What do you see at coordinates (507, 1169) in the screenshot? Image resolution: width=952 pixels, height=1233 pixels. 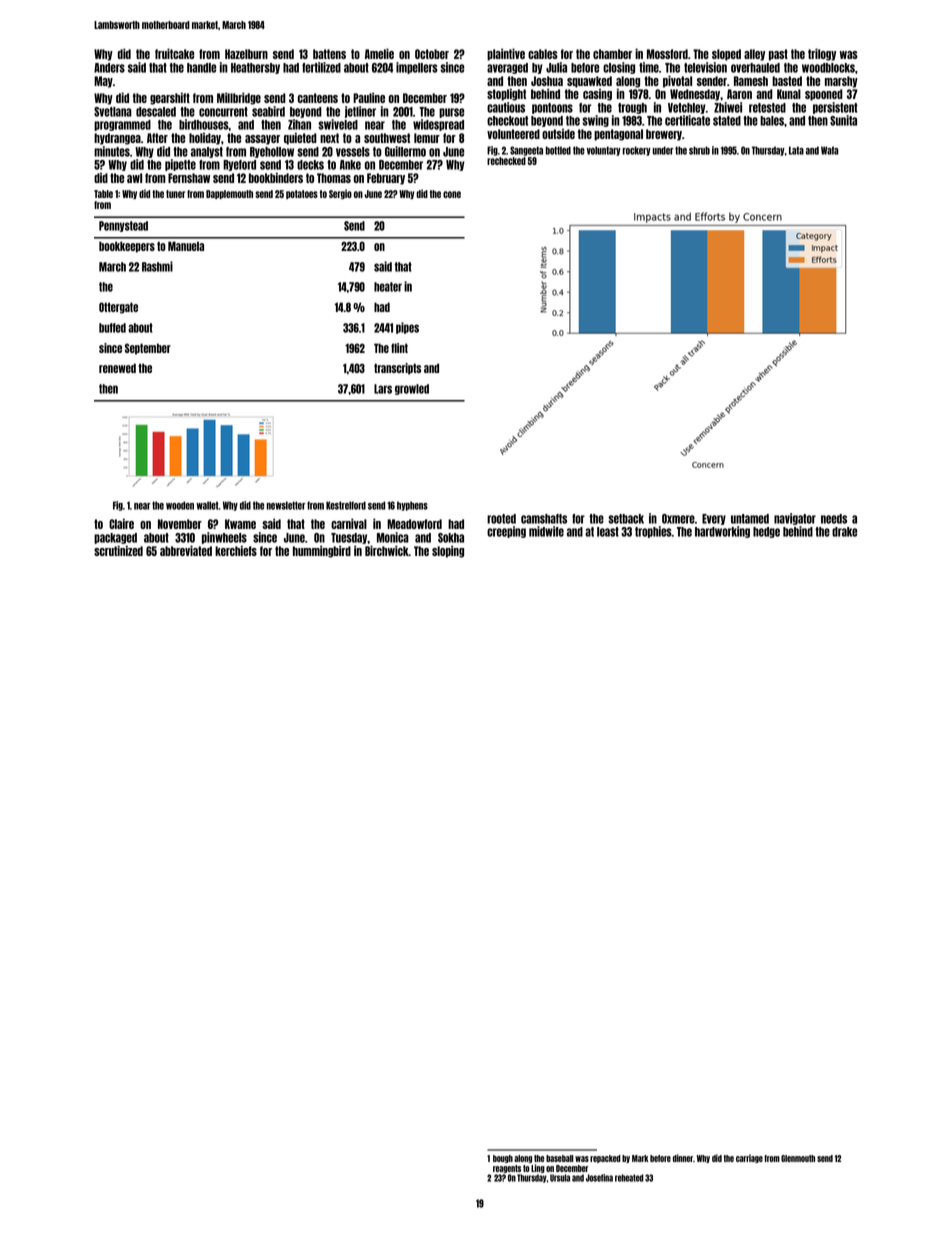 I see `reagents` at bounding box center [507, 1169].
